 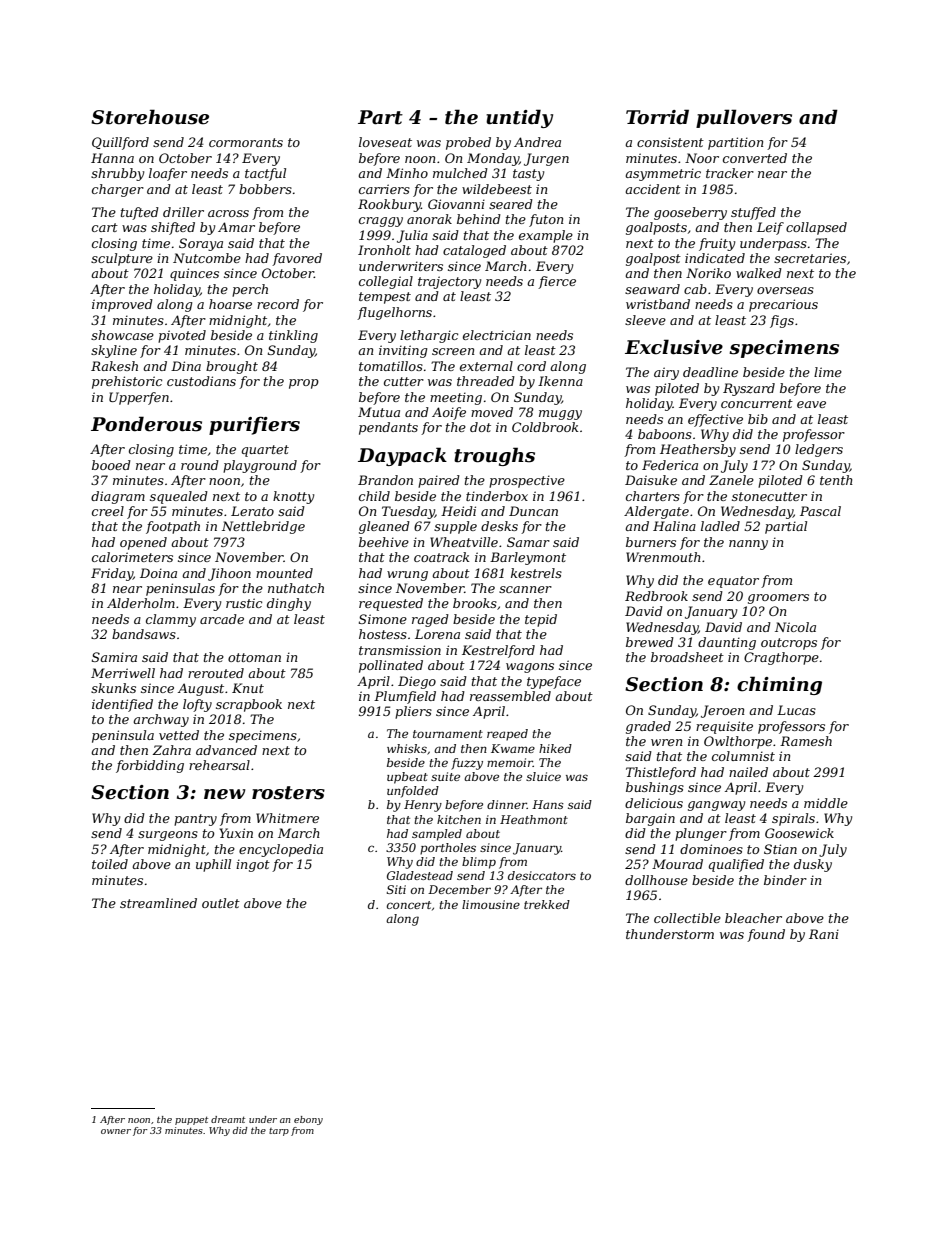 I want to click on untidy, so click(x=519, y=118).
